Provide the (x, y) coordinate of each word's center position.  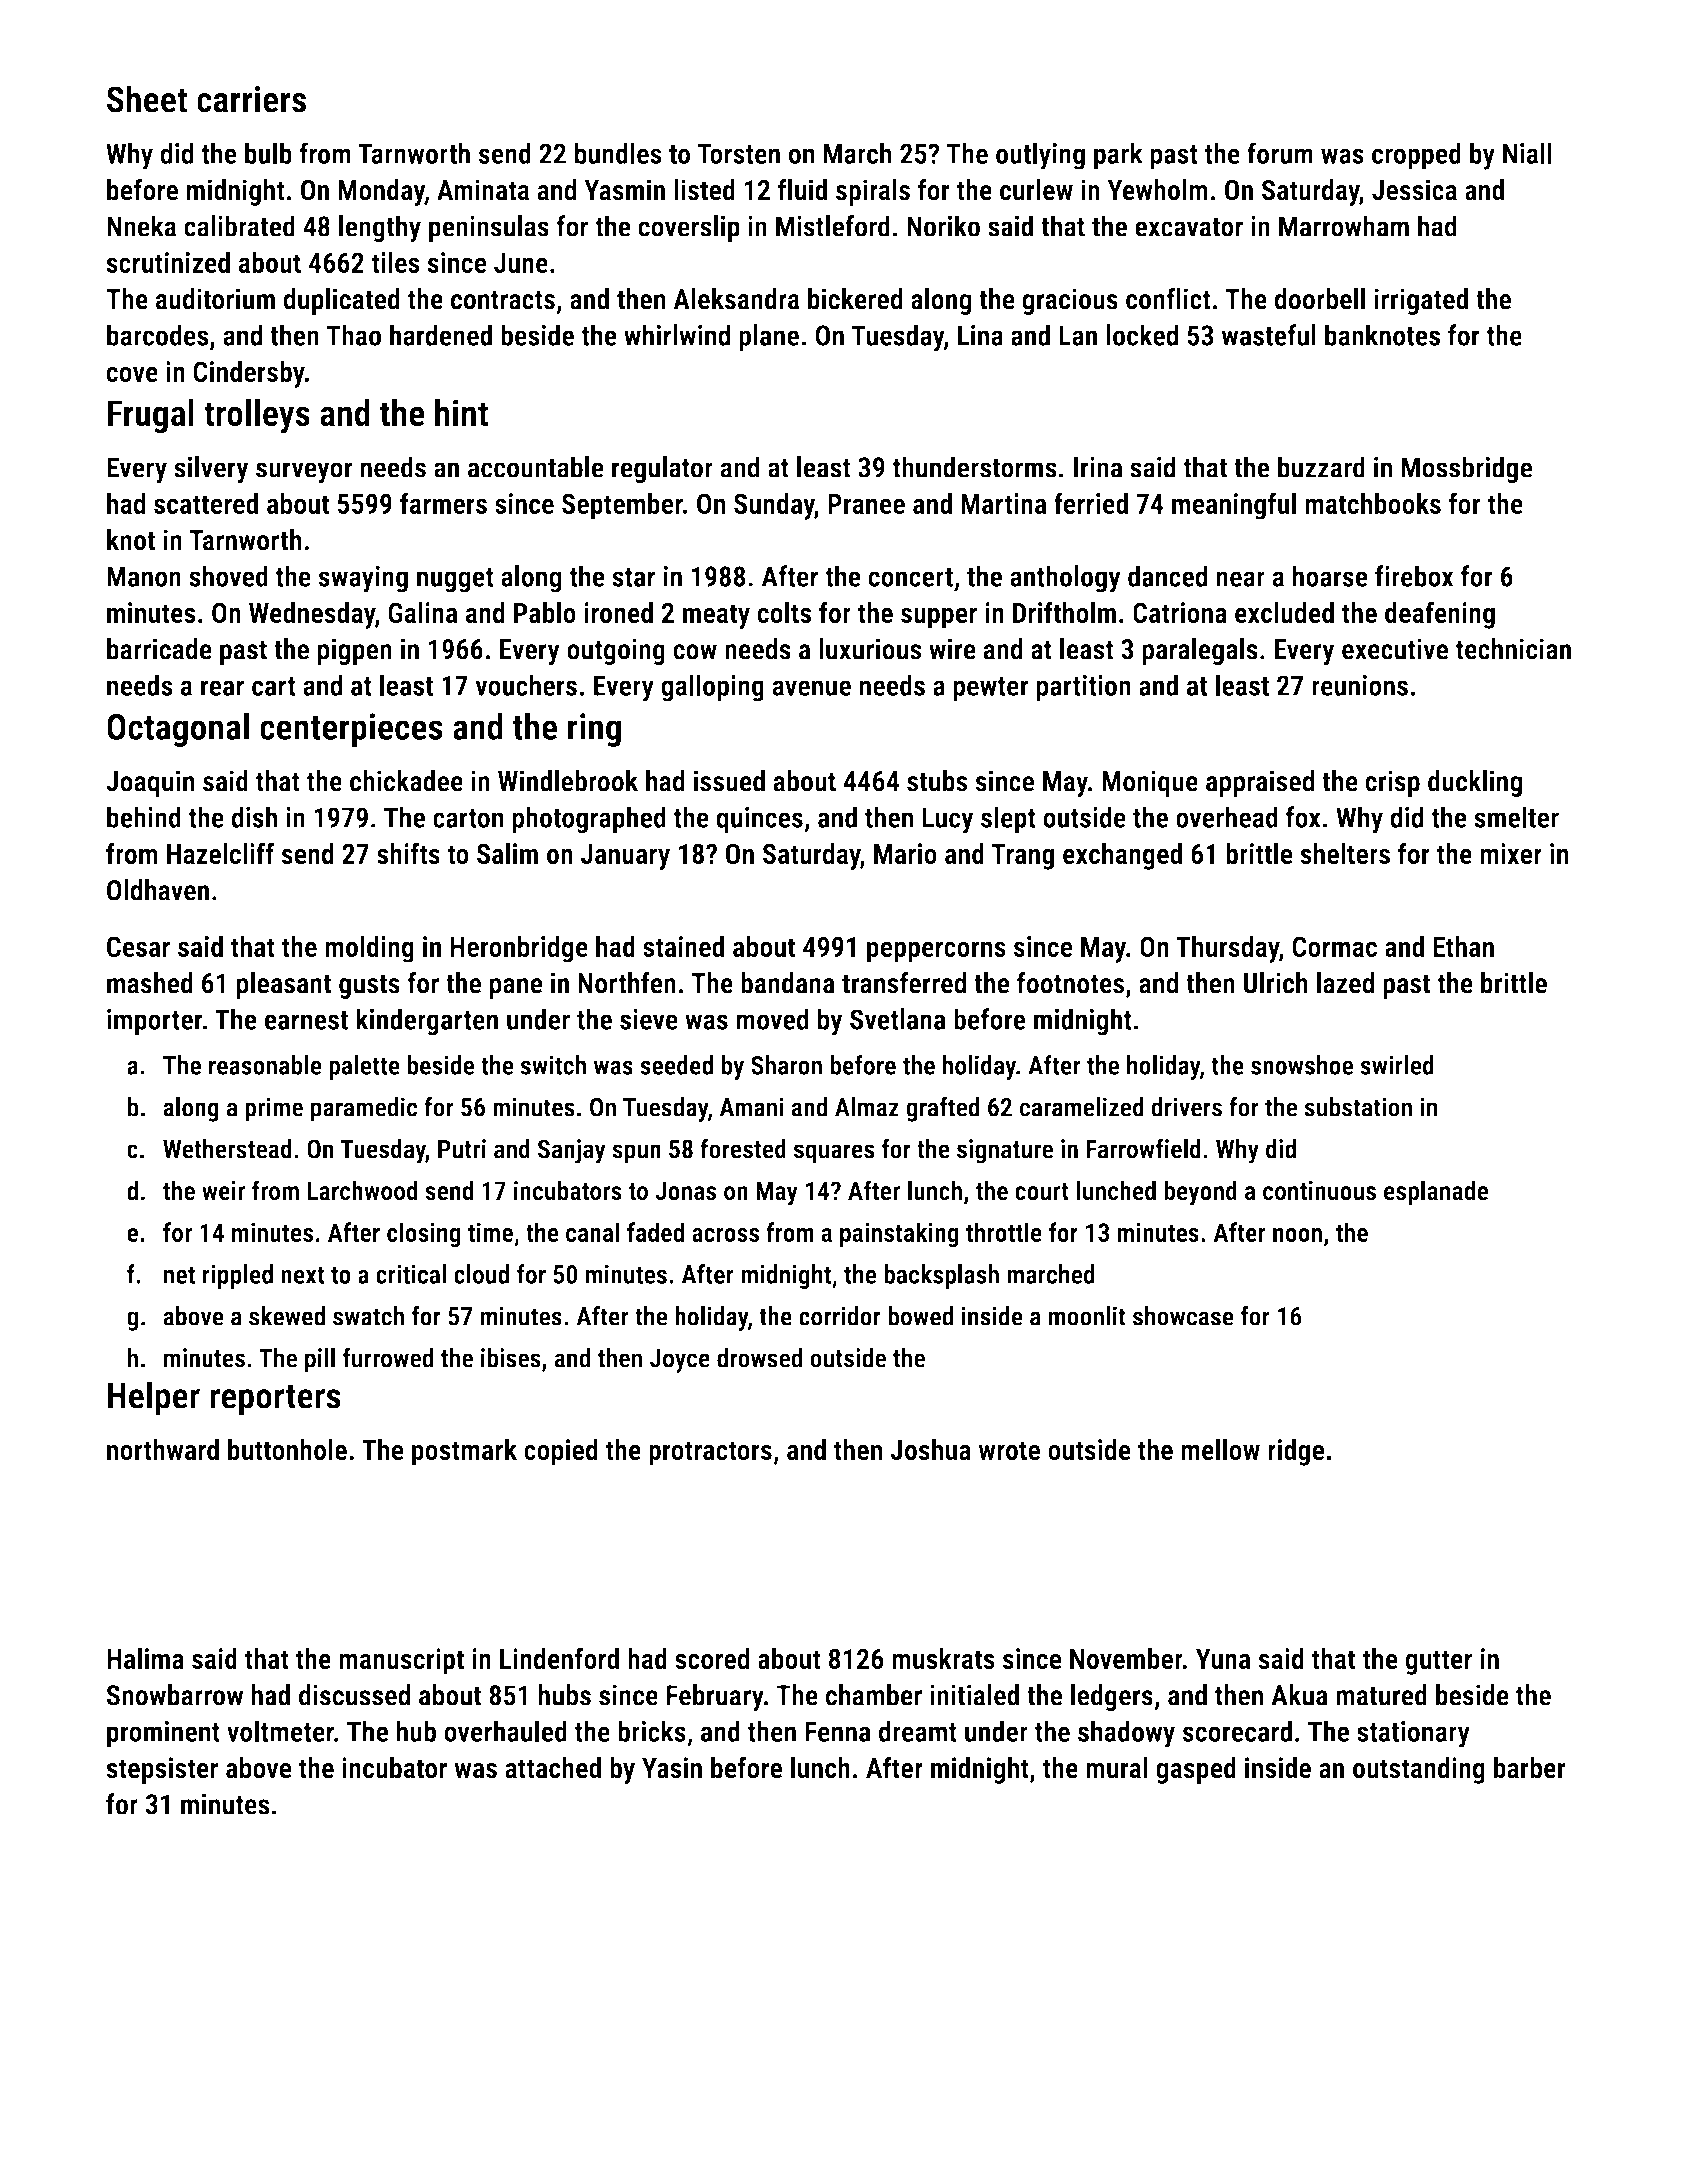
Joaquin (150, 783)
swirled (1397, 1065)
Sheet (147, 99)
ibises (511, 1358)
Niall (1527, 153)
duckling (1475, 783)
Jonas (686, 1191)
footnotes (1070, 983)
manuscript (401, 1661)
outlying (1040, 156)
